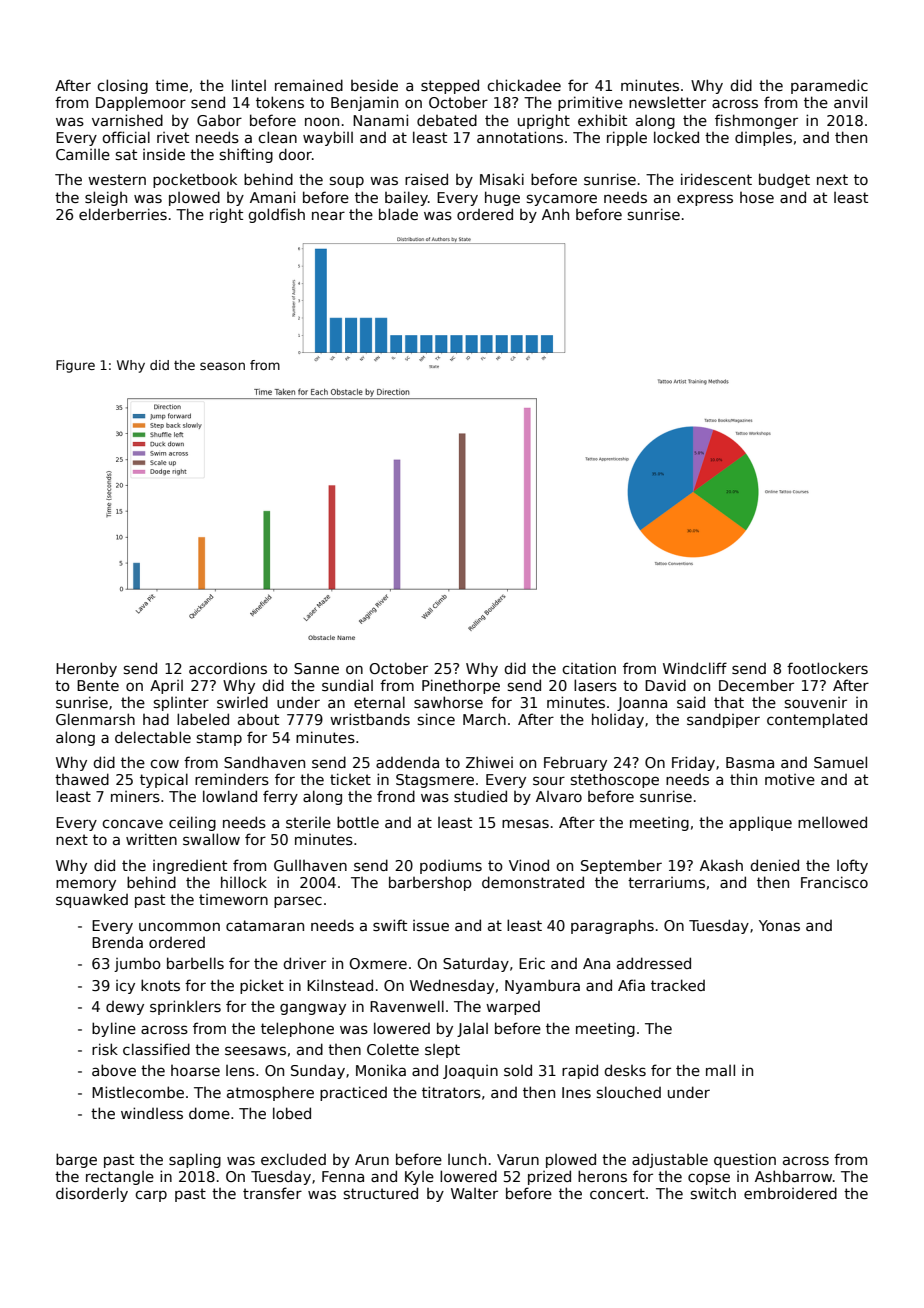 Image resolution: width=924 pixels, height=1308 pixels. Describe the element at coordinates (555, 214) in the image. I see `Anh` at that location.
